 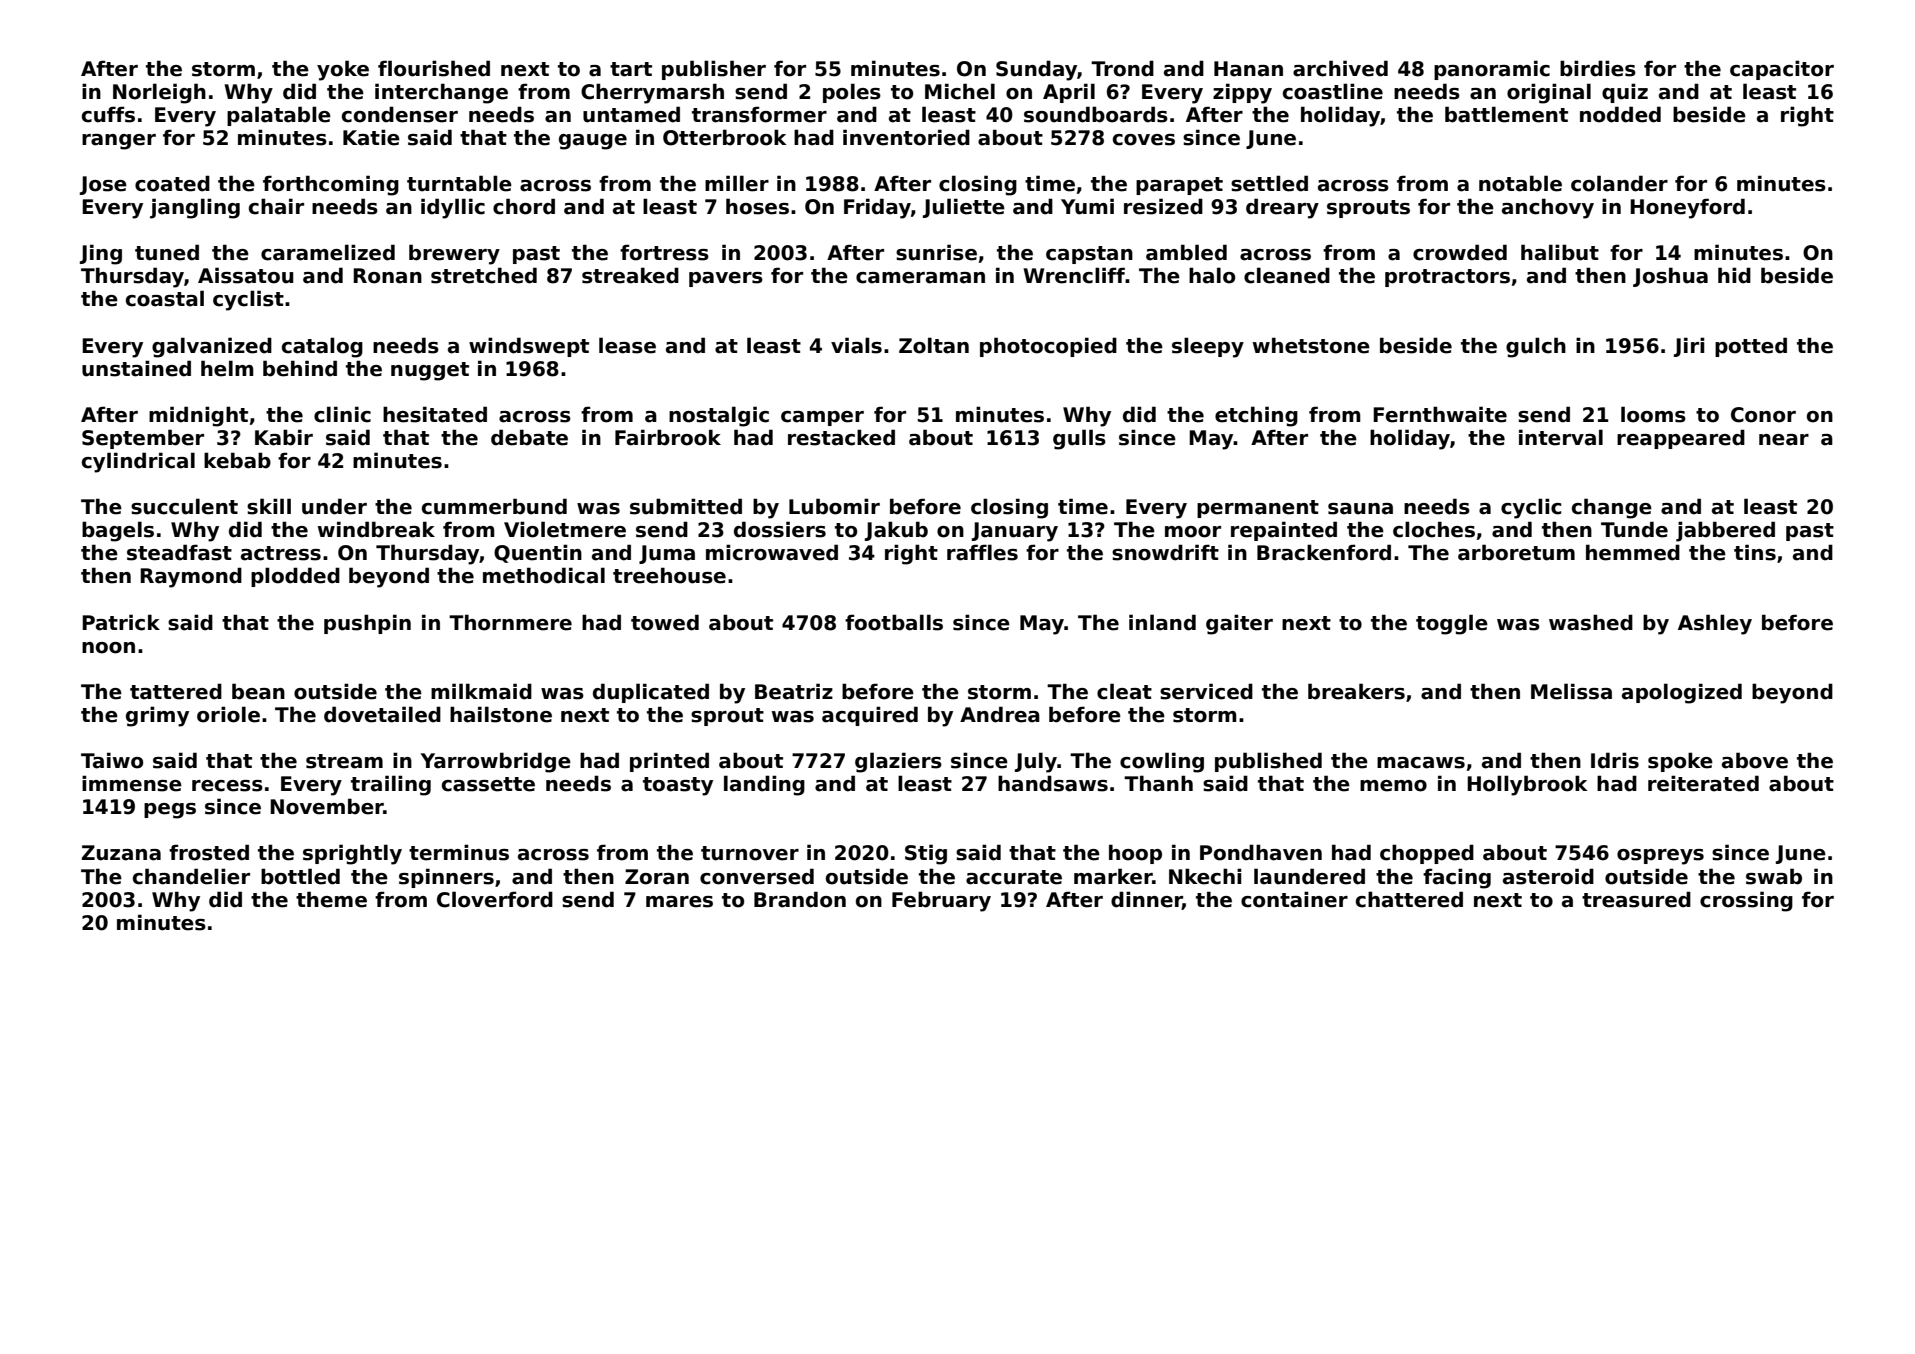 I want to click on forthcoming, so click(x=331, y=185).
